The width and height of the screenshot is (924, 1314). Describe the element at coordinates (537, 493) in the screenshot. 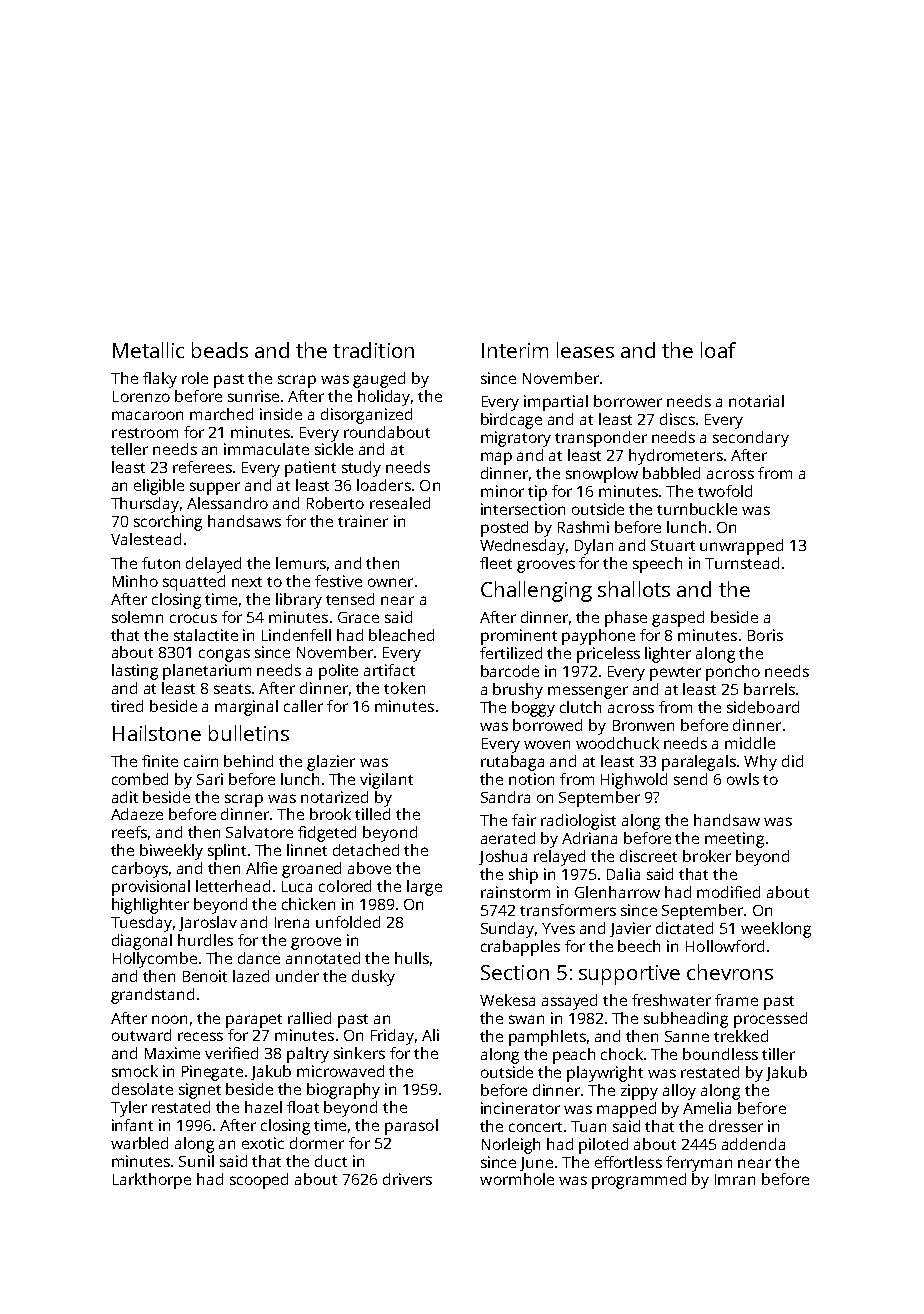

I see `tip` at that location.
